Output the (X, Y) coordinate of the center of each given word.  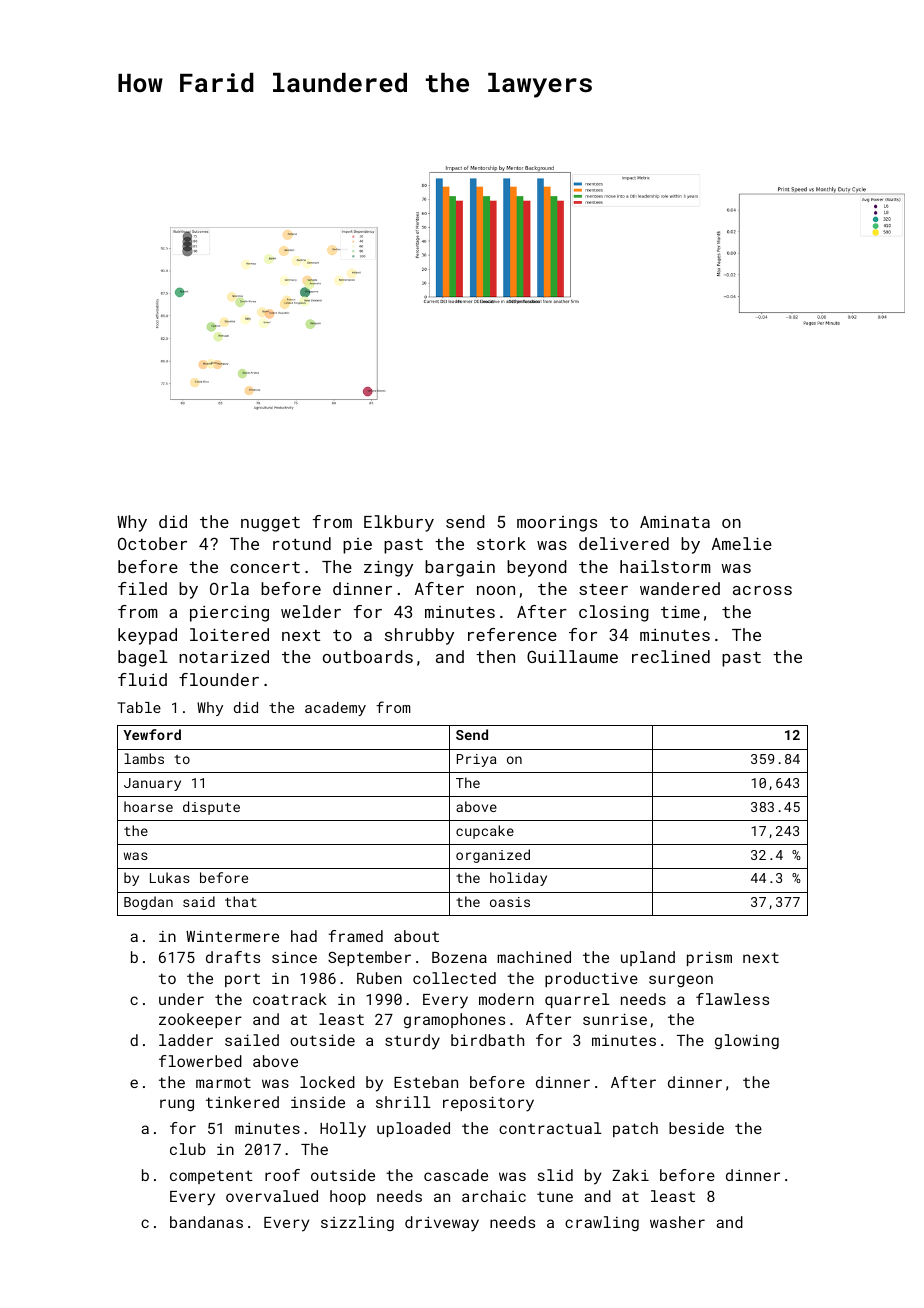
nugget (270, 524)
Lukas (170, 877)
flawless (732, 999)
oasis (510, 902)
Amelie (742, 543)
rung (177, 1105)
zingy (388, 568)
